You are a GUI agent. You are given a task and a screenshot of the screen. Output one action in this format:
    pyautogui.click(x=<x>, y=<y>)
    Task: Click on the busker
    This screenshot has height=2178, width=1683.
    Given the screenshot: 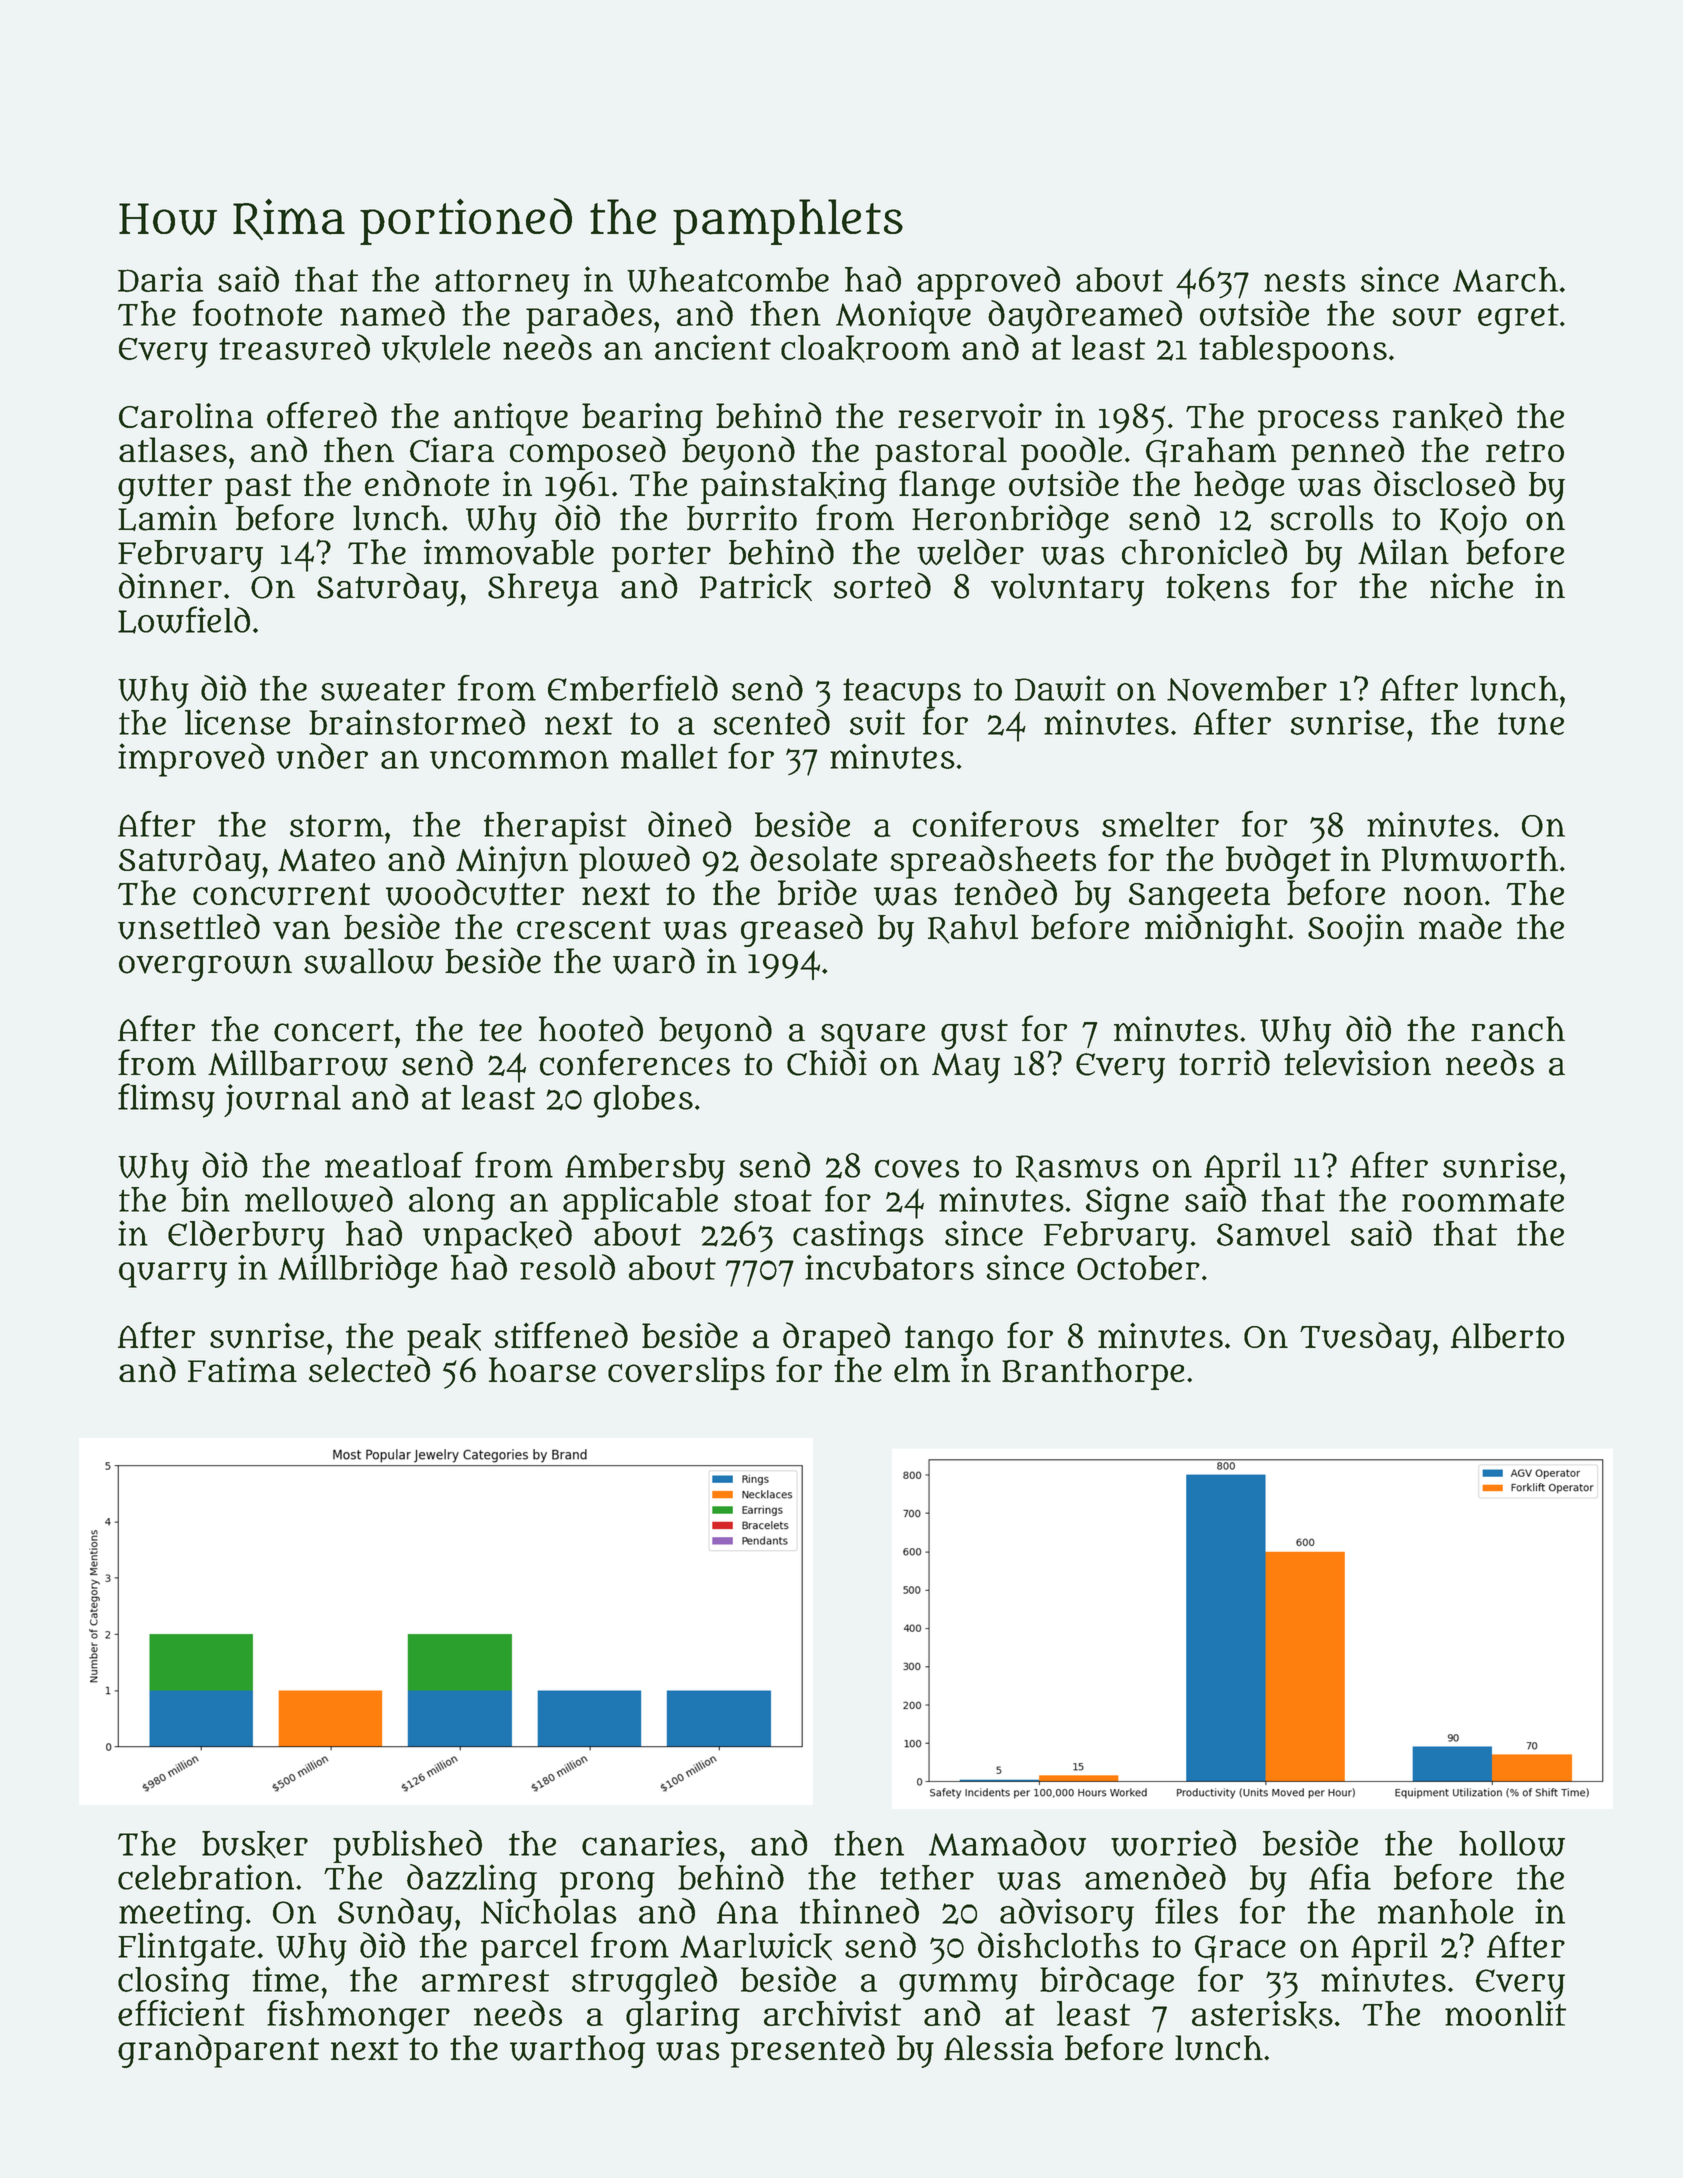 What is the action you would take?
    pyautogui.click(x=255, y=1844)
